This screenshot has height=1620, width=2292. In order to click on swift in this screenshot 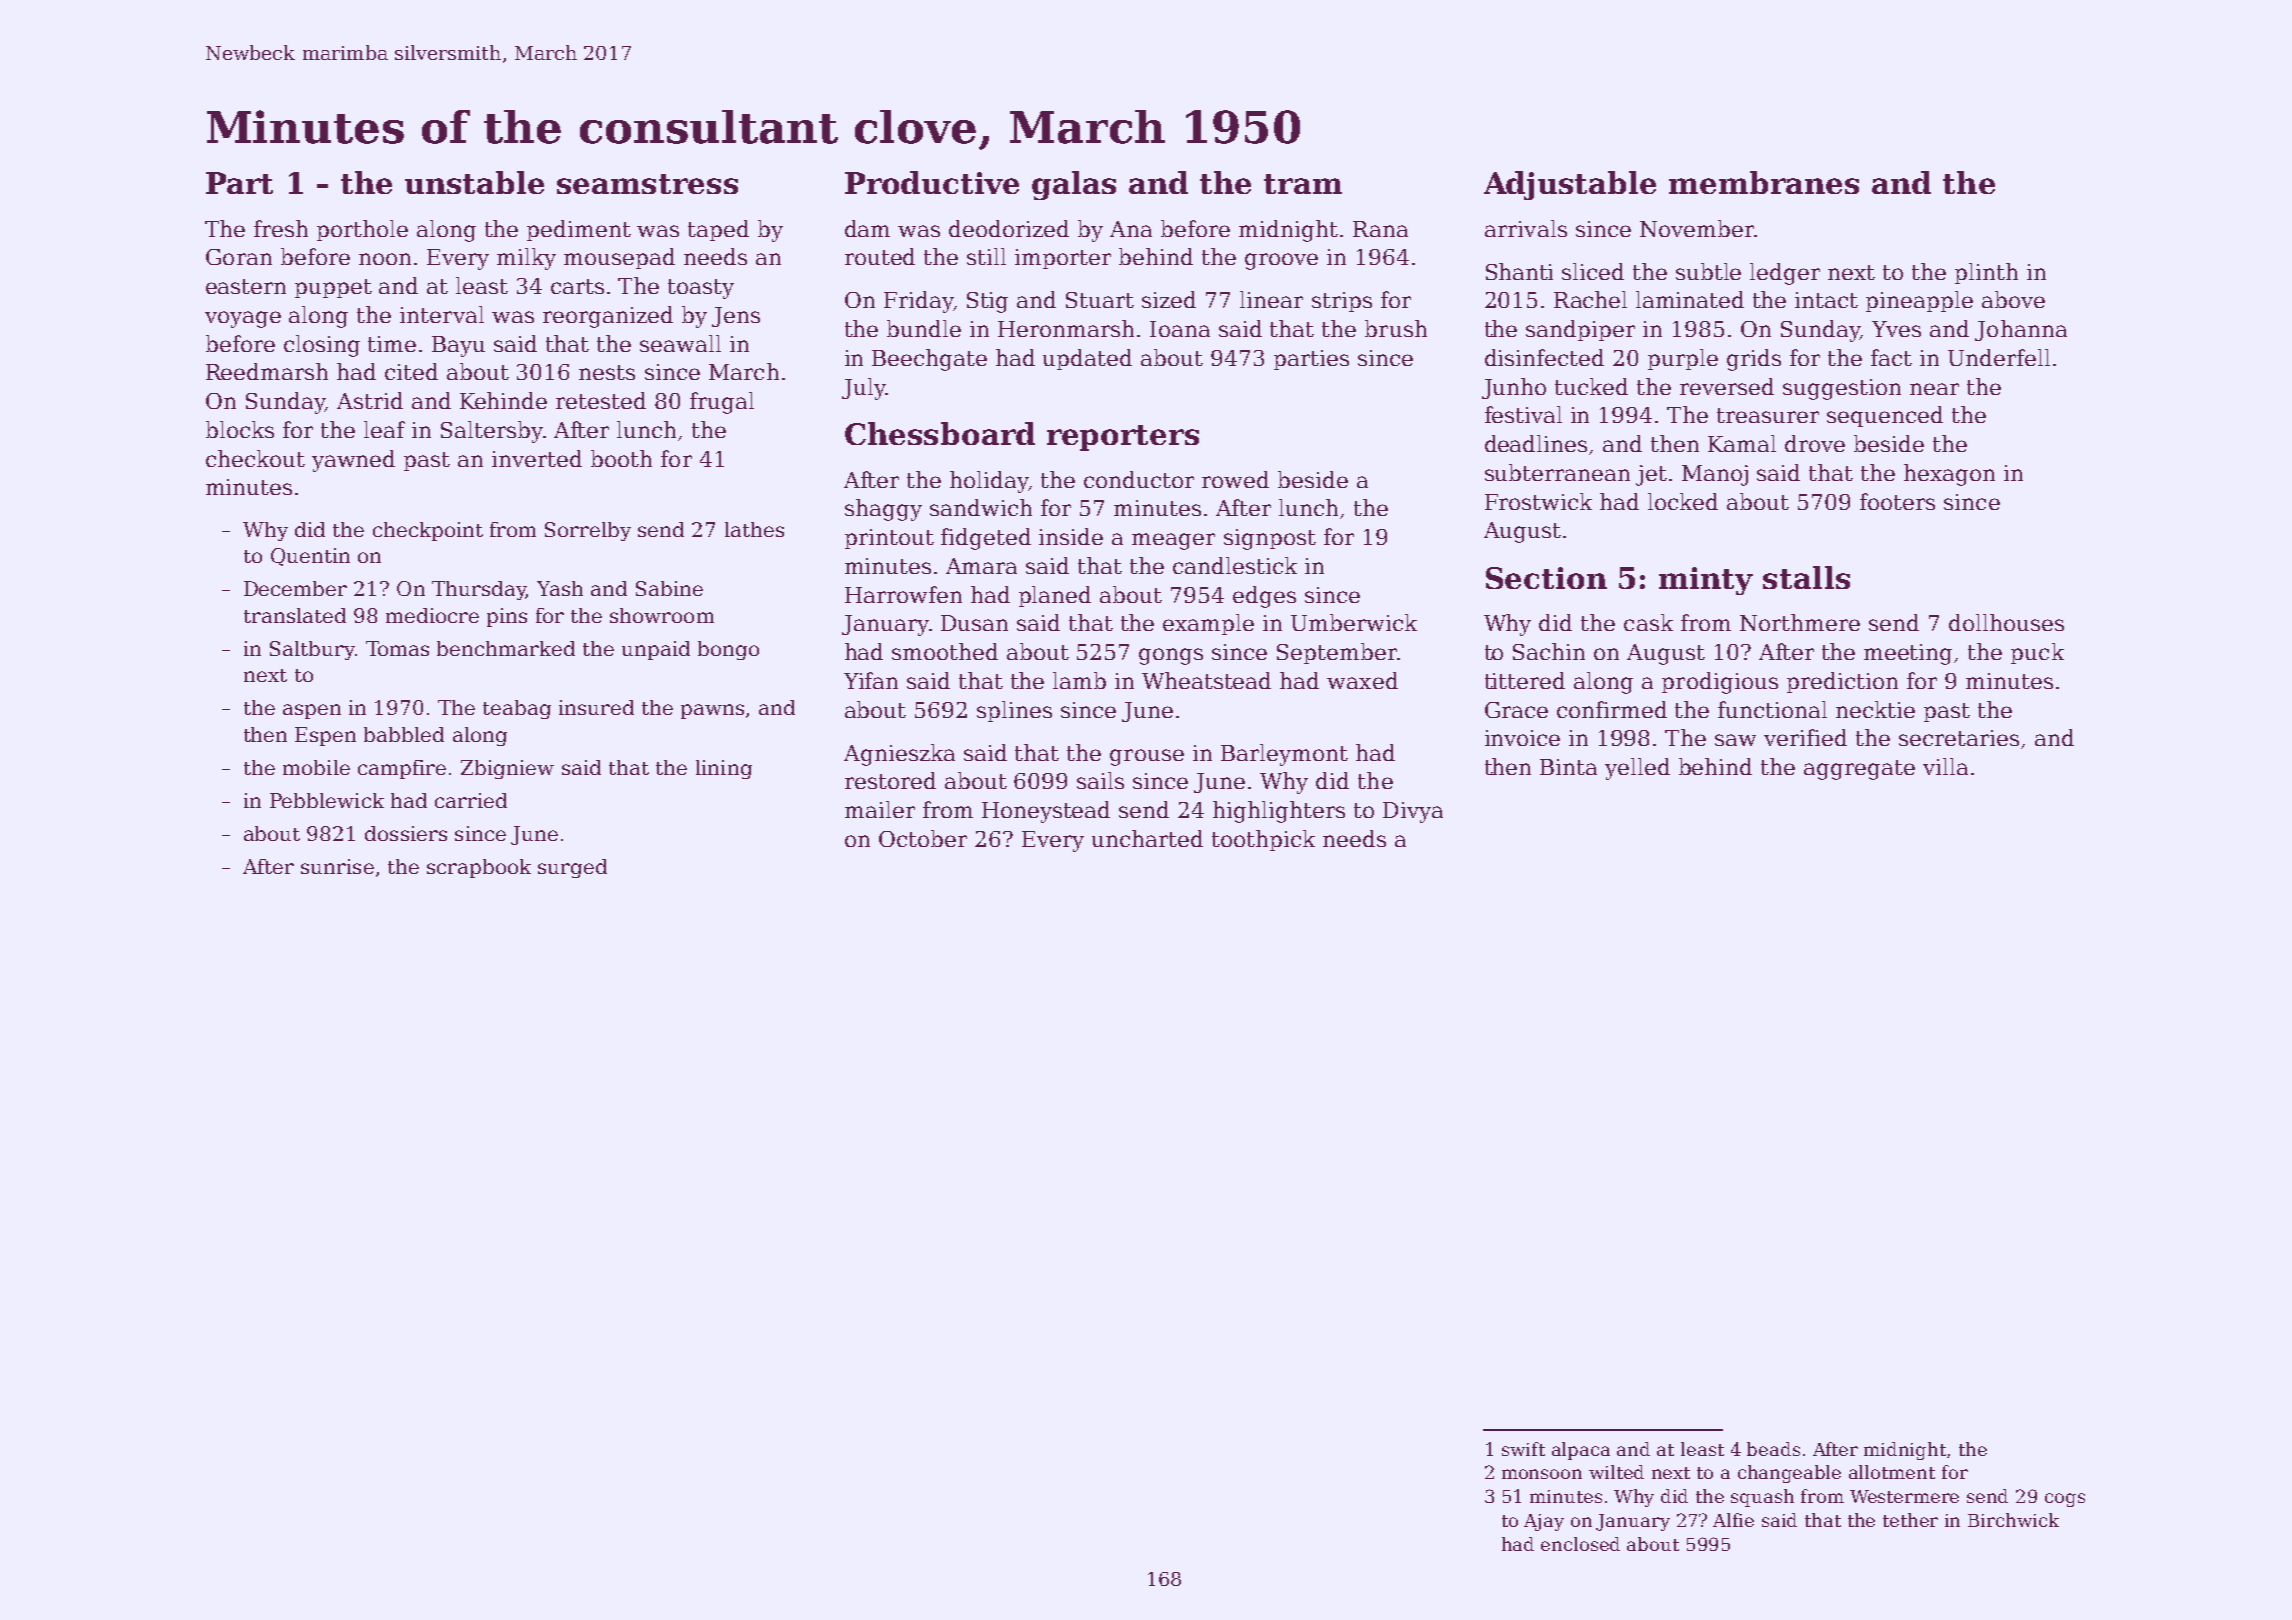, I will do `click(1523, 1449)`.
